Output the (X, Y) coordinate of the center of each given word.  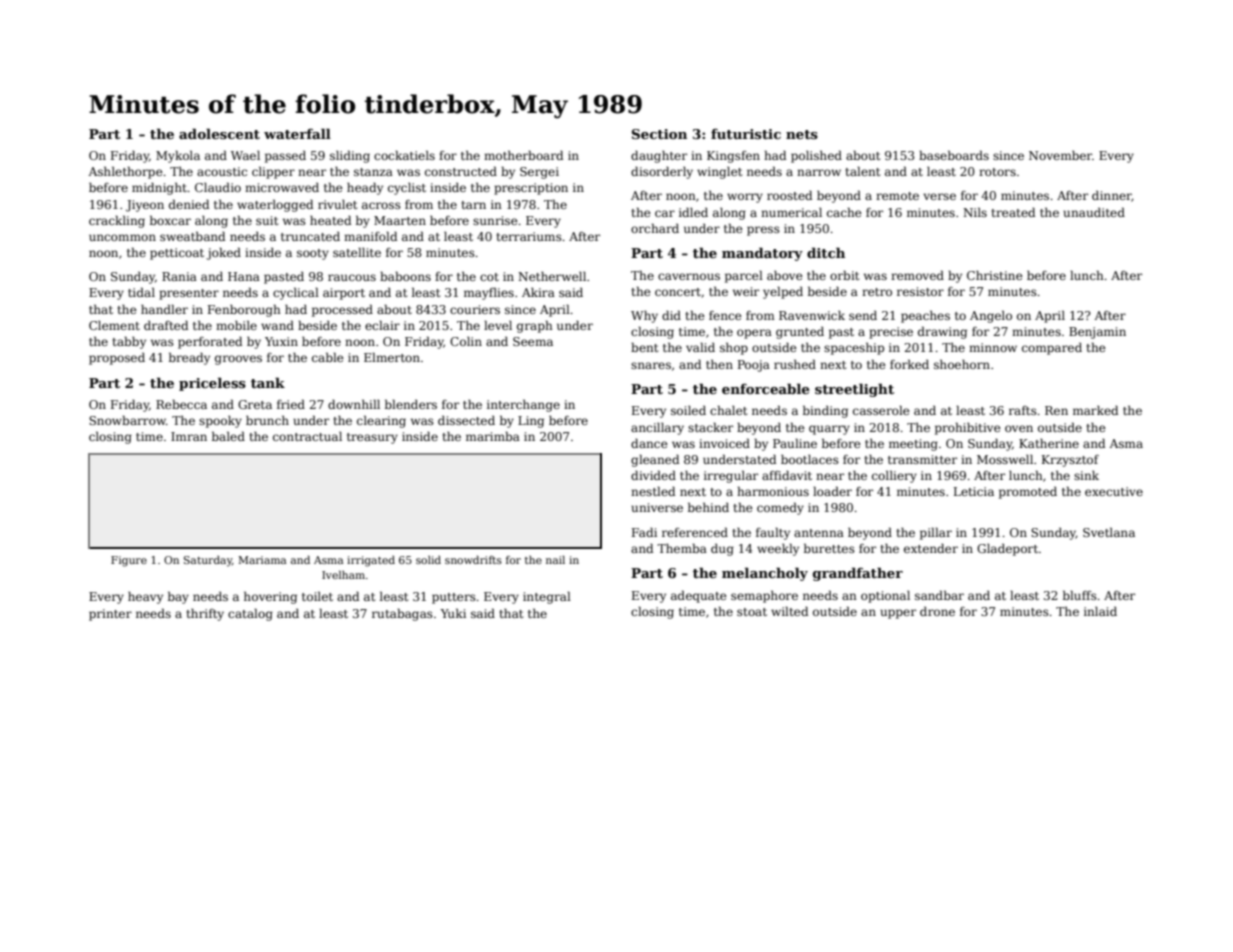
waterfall (297, 133)
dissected (466, 420)
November (1060, 155)
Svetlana (1109, 532)
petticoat (177, 254)
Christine (995, 275)
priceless (212, 384)
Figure (129, 561)
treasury (372, 438)
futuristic (746, 134)
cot (489, 277)
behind (708, 507)
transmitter (922, 459)
